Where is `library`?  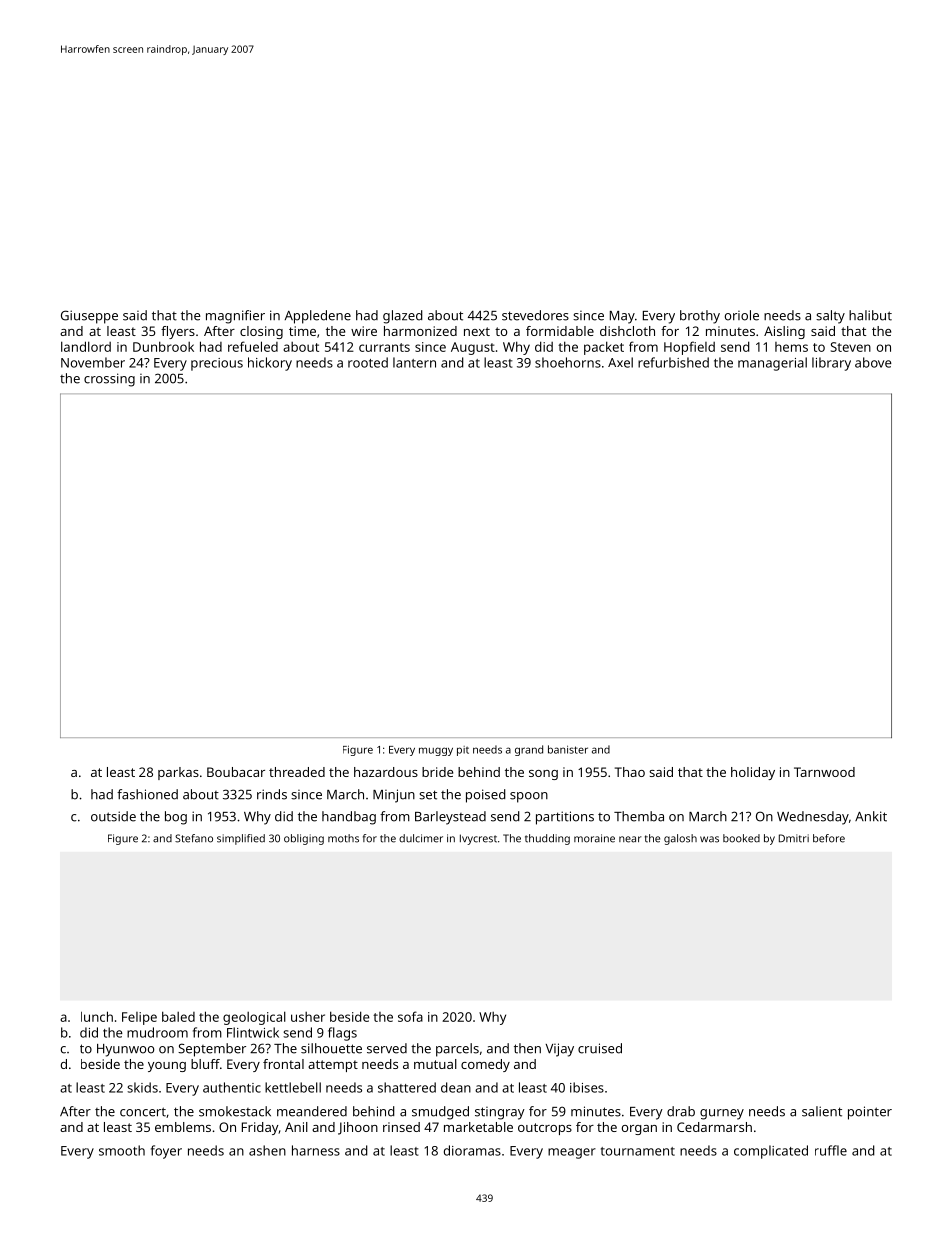 library is located at coordinates (831, 364).
